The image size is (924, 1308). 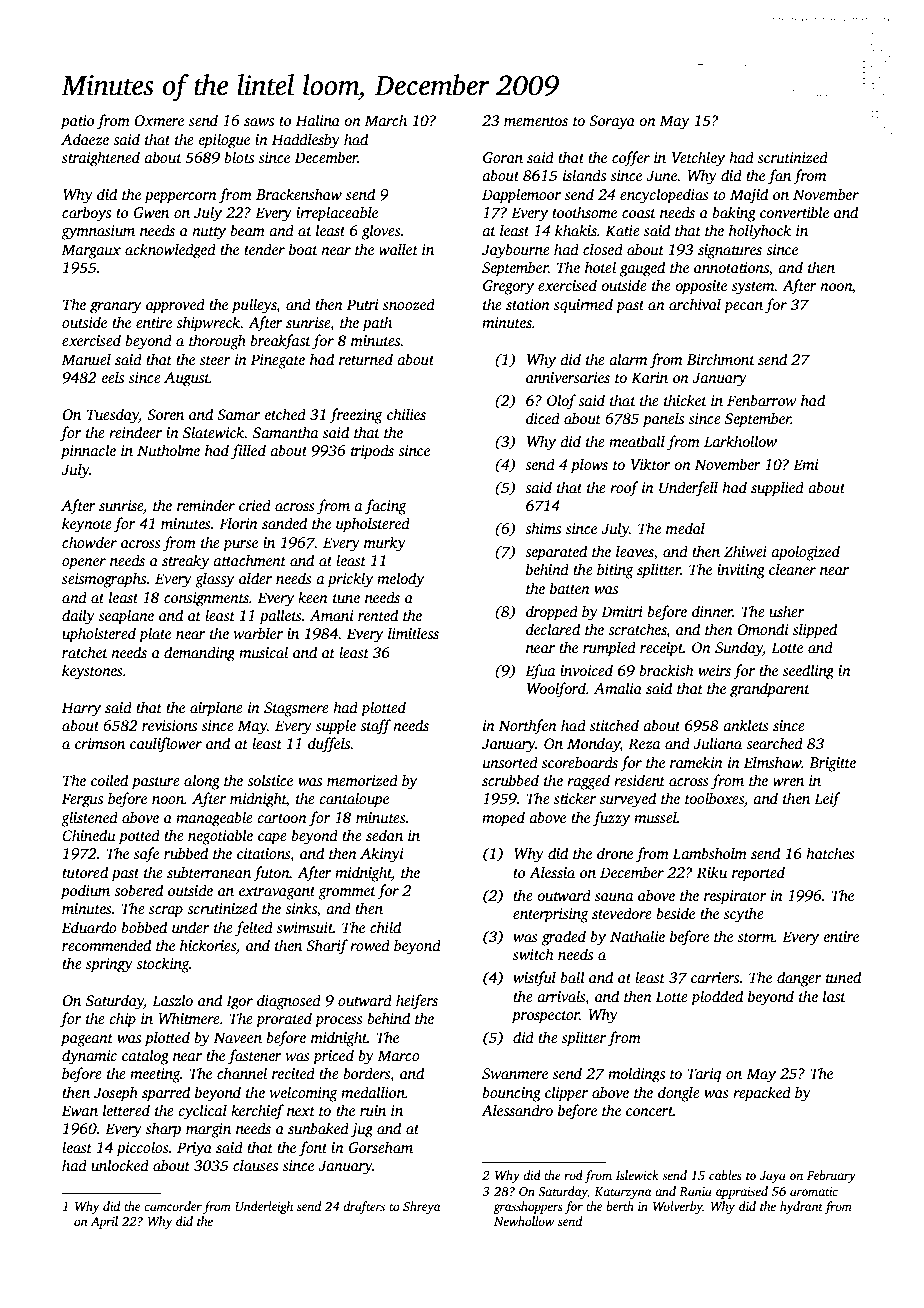 I want to click on filled, so click(x=248, y=452).
